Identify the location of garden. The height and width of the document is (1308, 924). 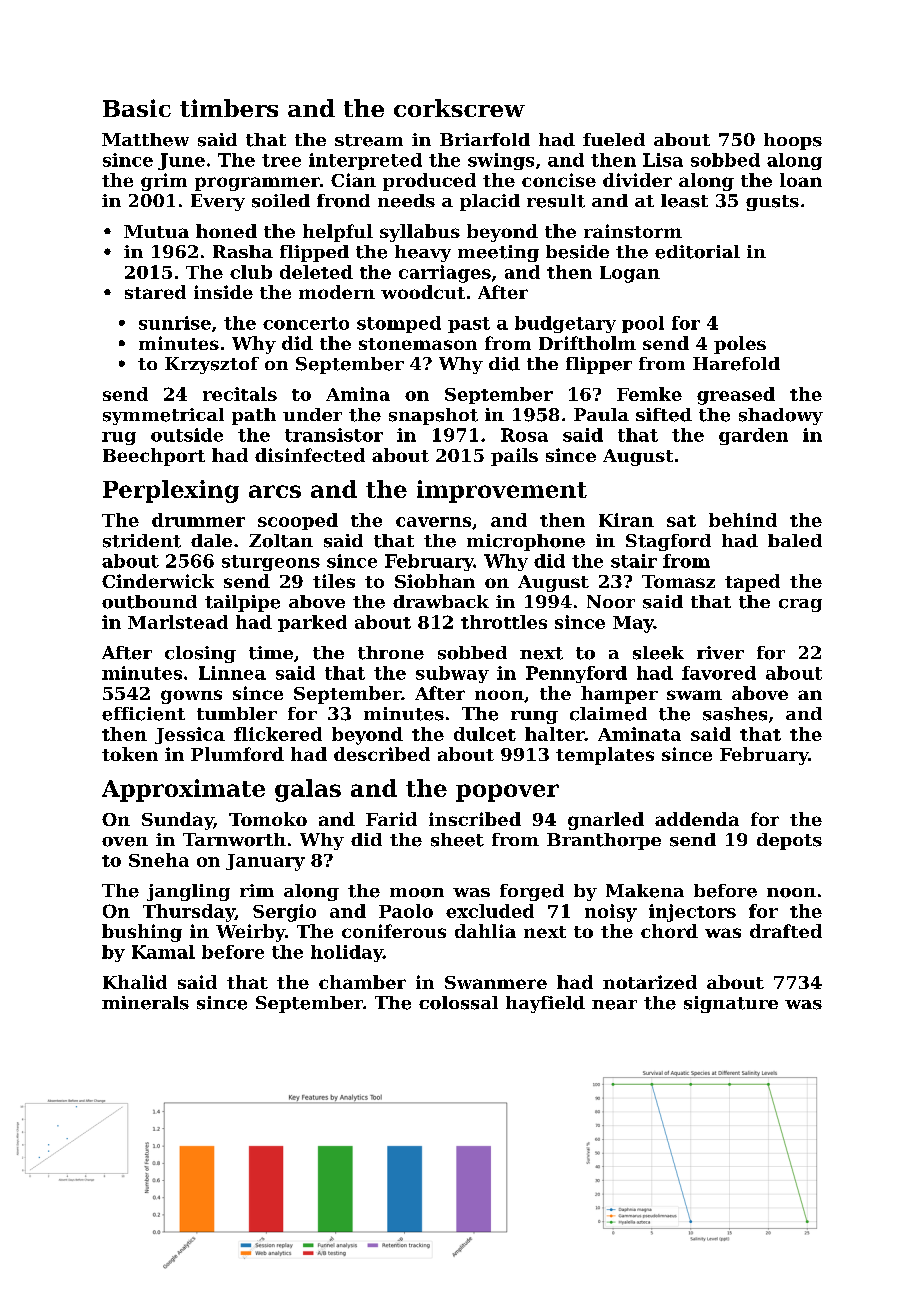
(753, 436).
